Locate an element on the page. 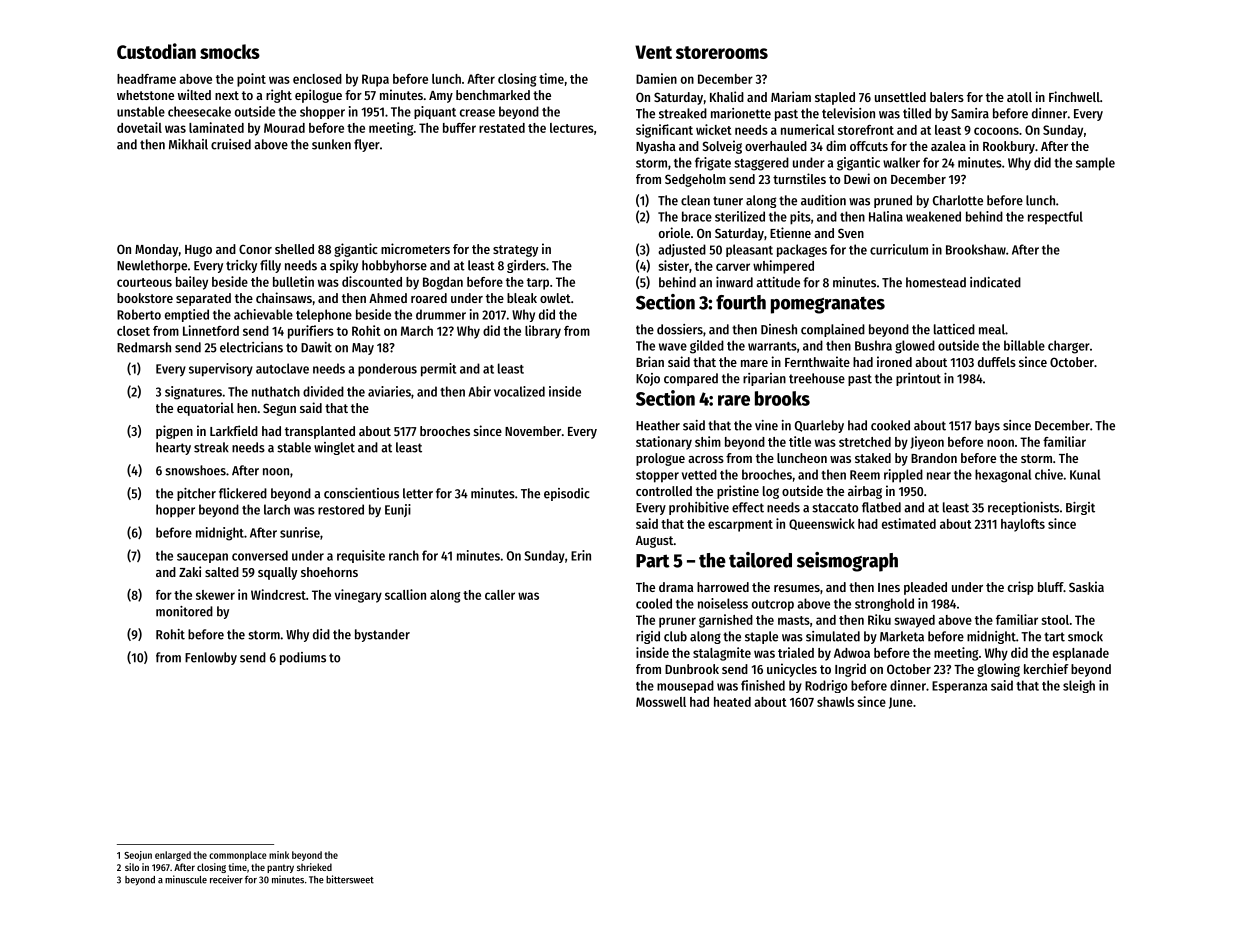  Kojo is located at coordinates (648, 379).
